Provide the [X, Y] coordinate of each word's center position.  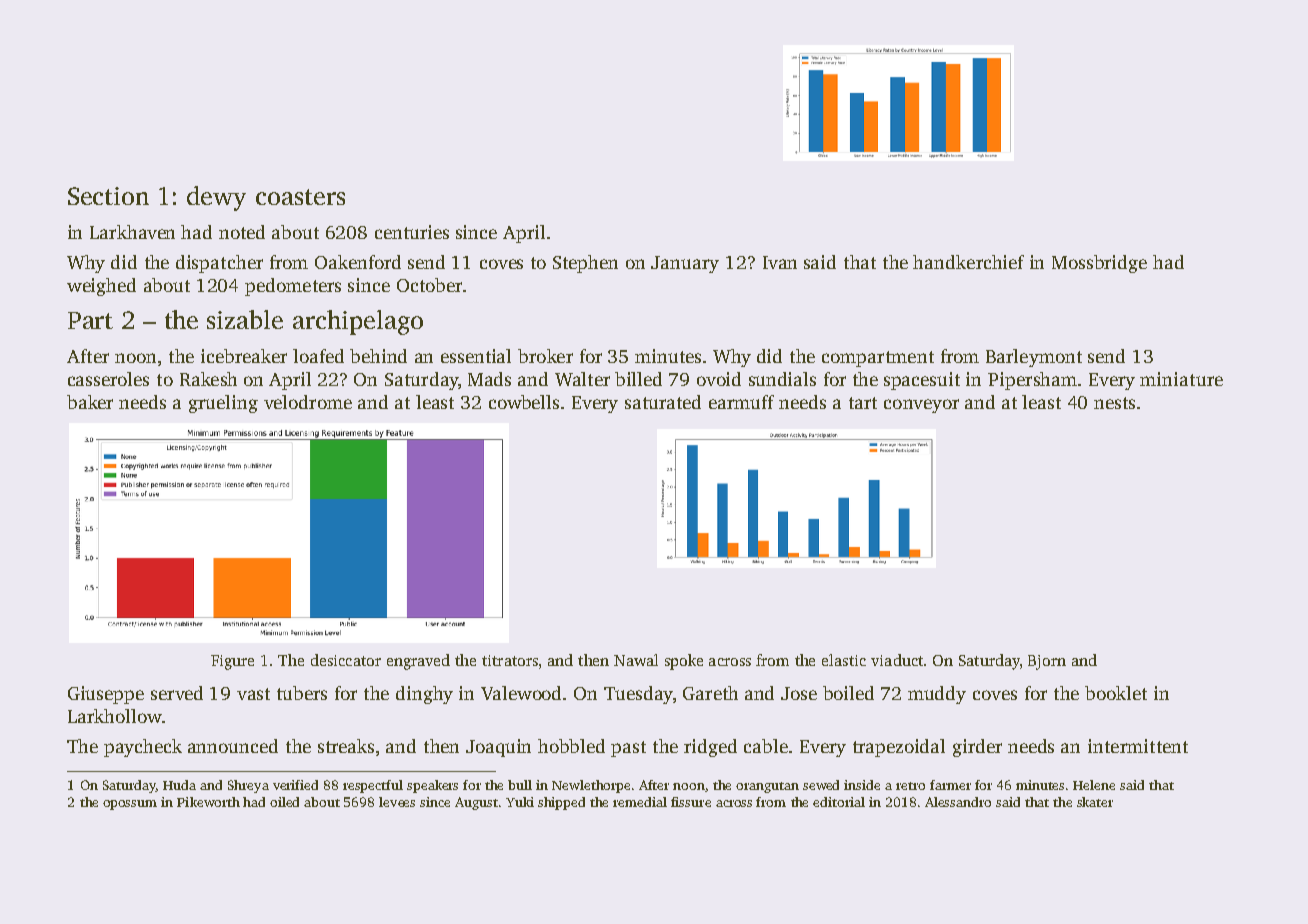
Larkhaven [132, 232]
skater [1095, 802]
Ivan [780, 262]
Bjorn [1047, 662]
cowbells [524, 402]
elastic [844, 660]
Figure [232, 662]
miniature [1181, 379]
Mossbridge [1099, 264]
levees [397, 802]
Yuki [520, 802]
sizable [245, 319]
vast [253, 694]
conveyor [921, 406]
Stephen [585, 264]
